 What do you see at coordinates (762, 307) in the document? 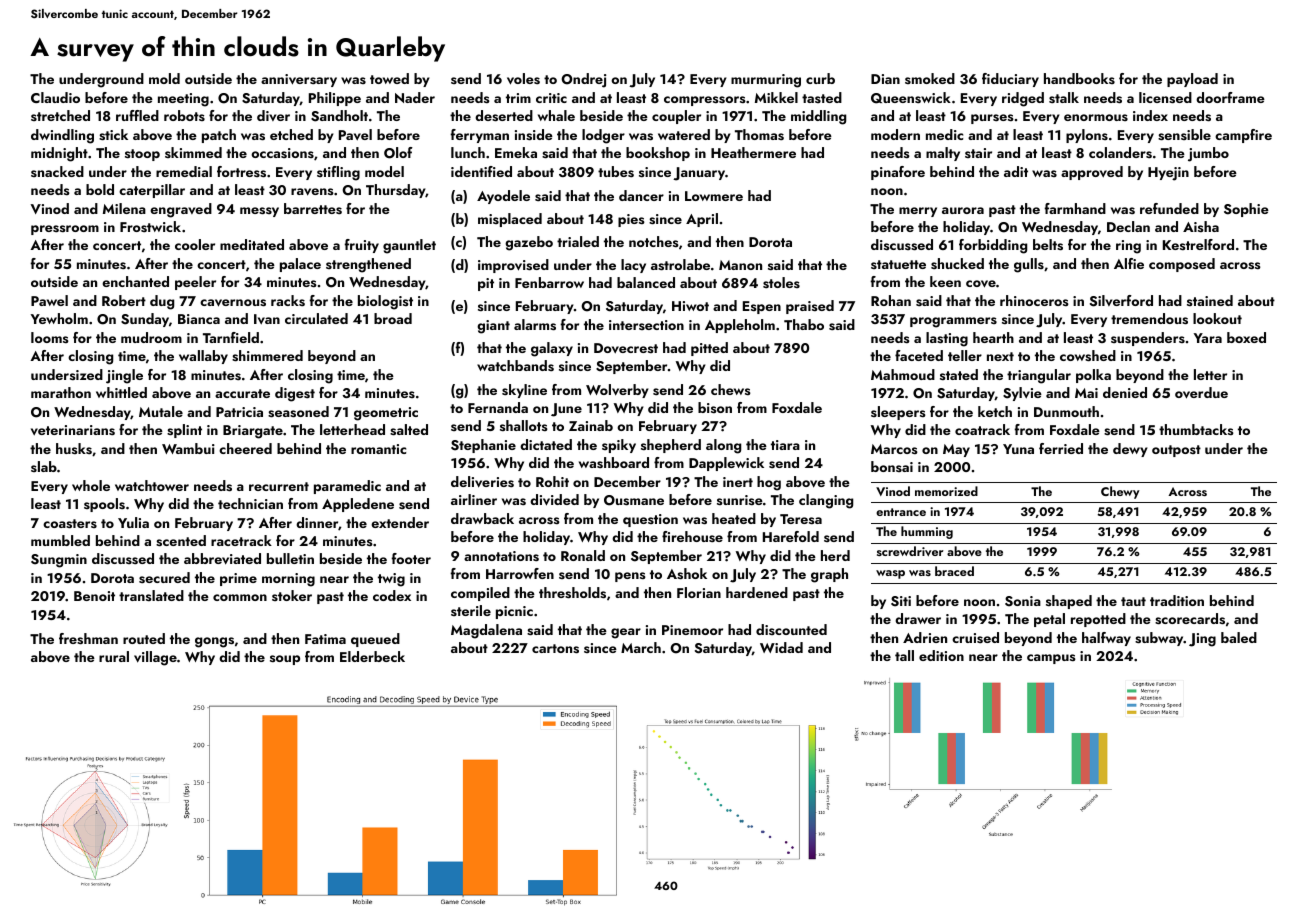
I see `Espen` at bounding box center [762, 307].
